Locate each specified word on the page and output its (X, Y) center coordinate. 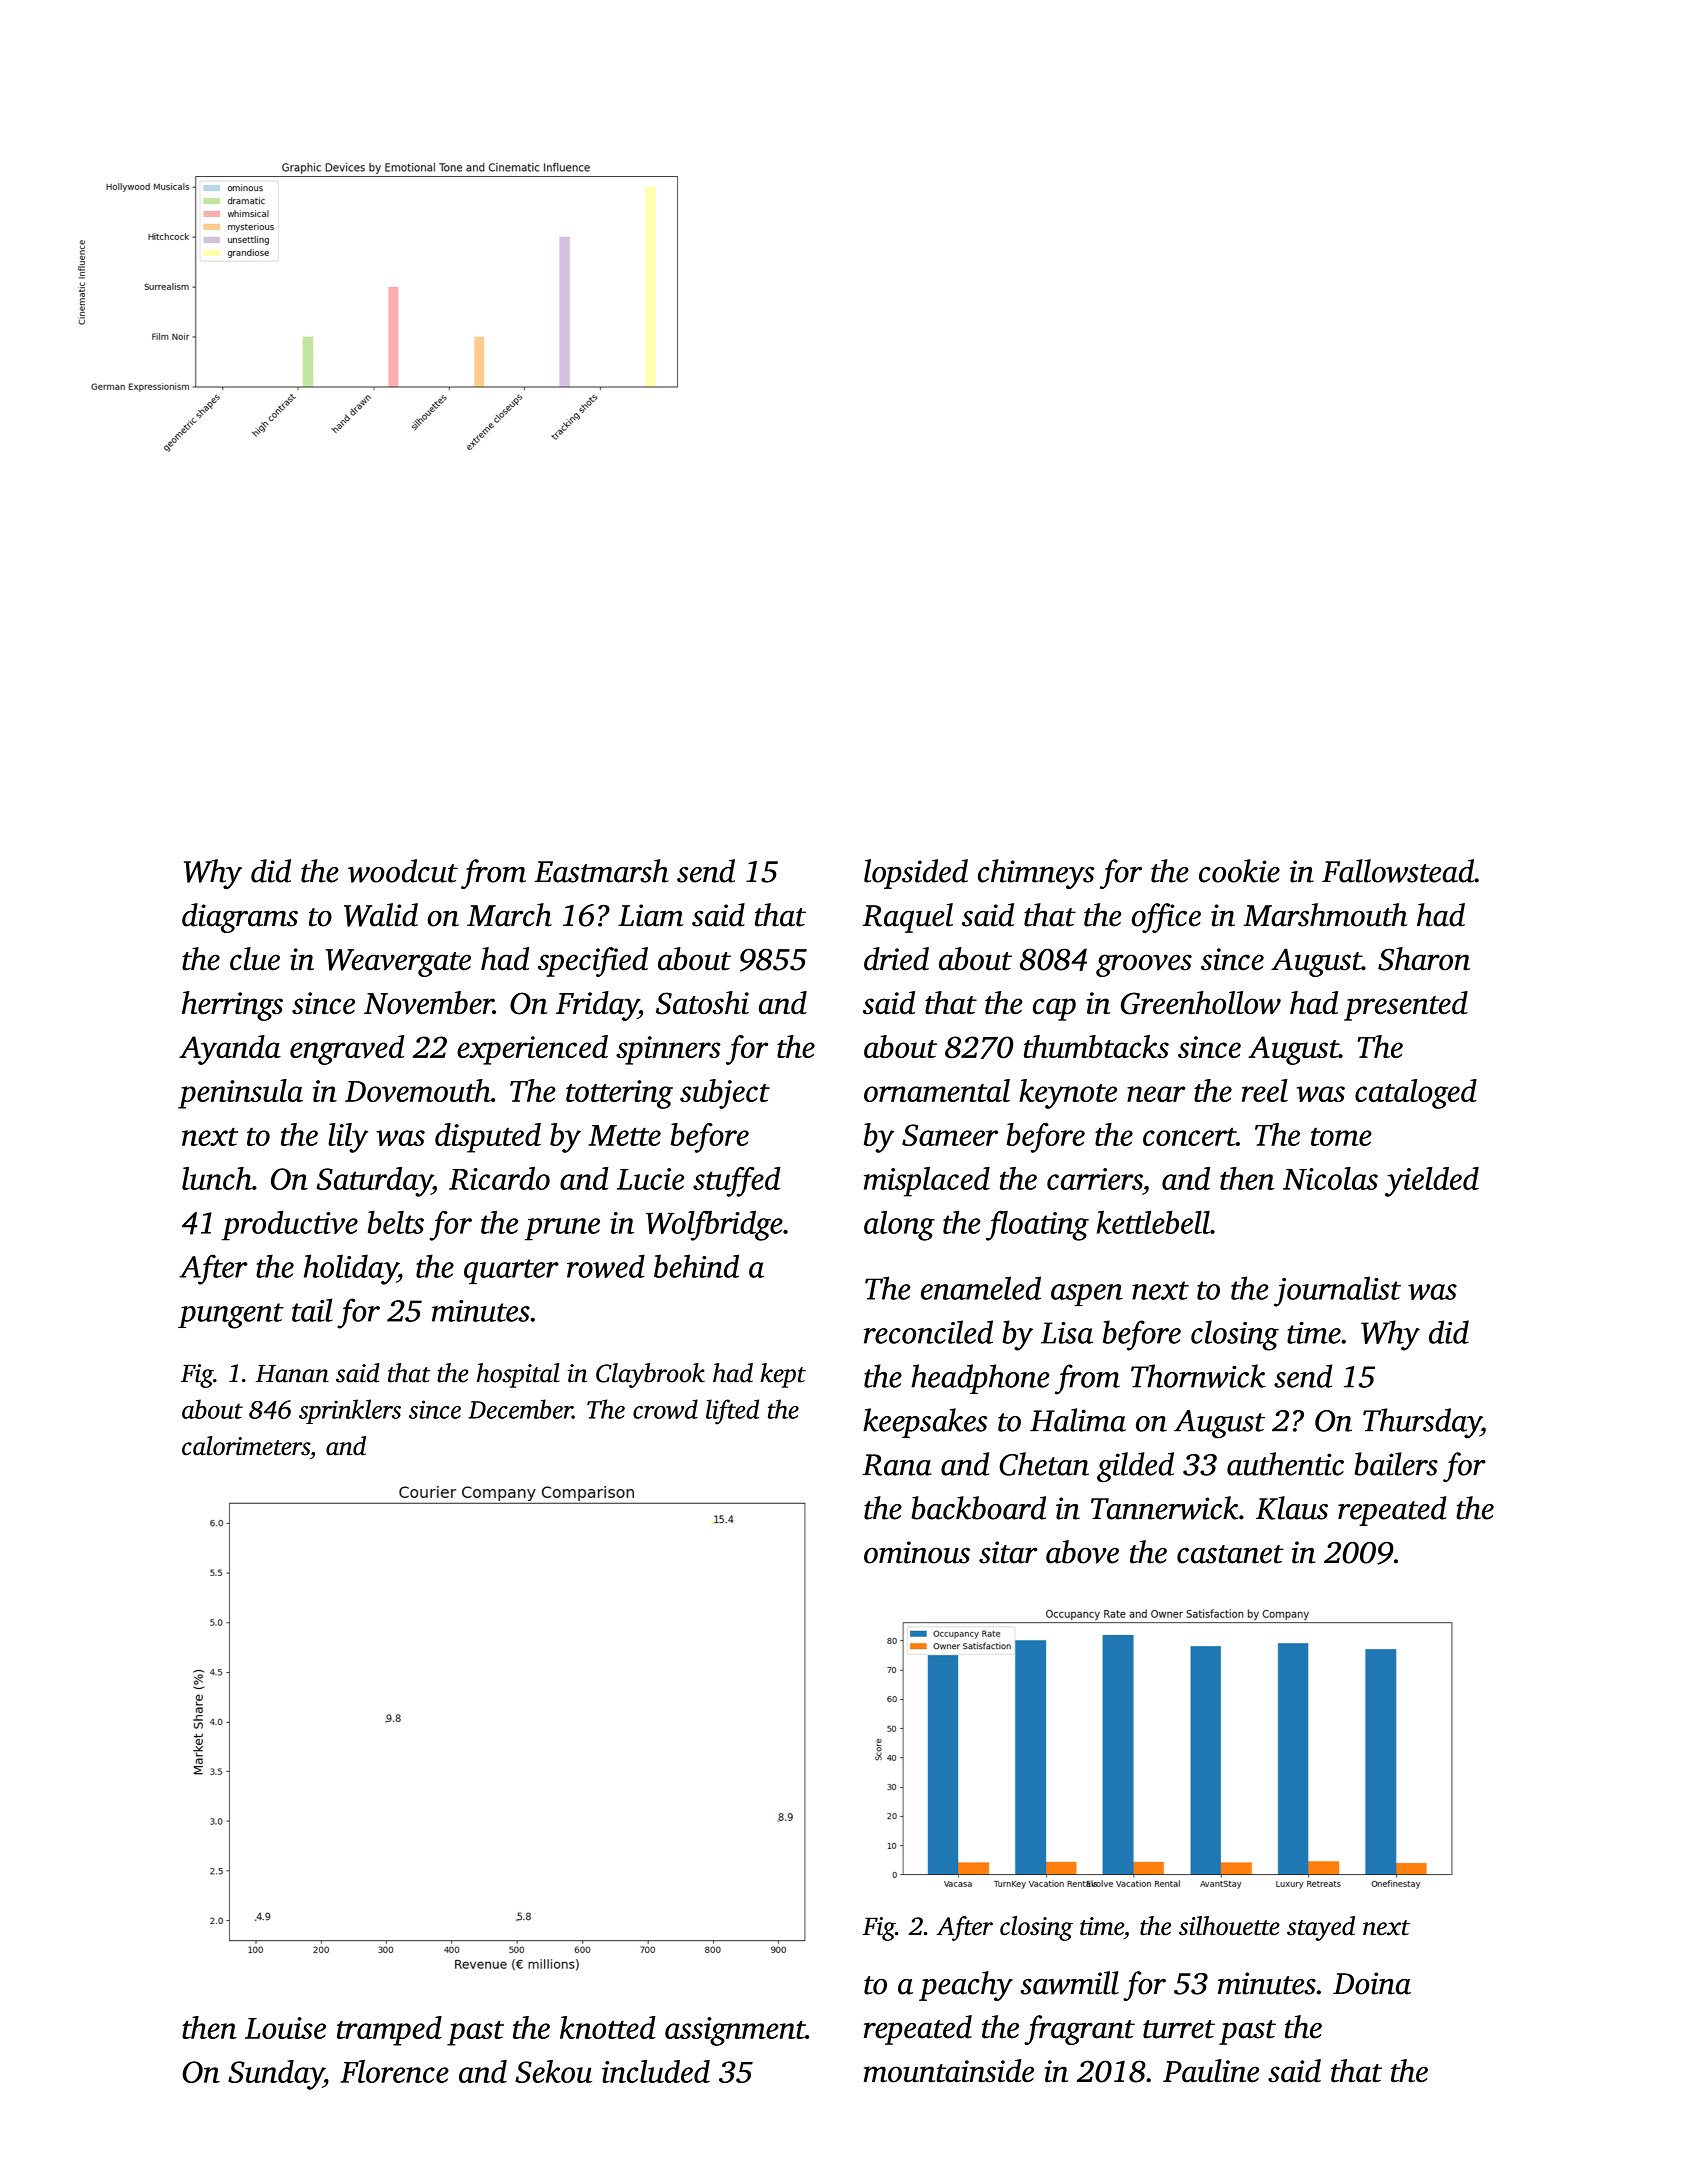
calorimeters (246, 1446)
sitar (1008, 1552)
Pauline (1211, 2071)
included (656, 2071)
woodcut (403, 871)
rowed (606, 1266)
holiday (351, 1269)
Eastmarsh (601, 871)
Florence (394, 2071)
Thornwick (1198, 1376)
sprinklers (350, 1411)
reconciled (928, 1332)
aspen (1087, 1295)
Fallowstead (1398, 871)
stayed (1321, 1928)
